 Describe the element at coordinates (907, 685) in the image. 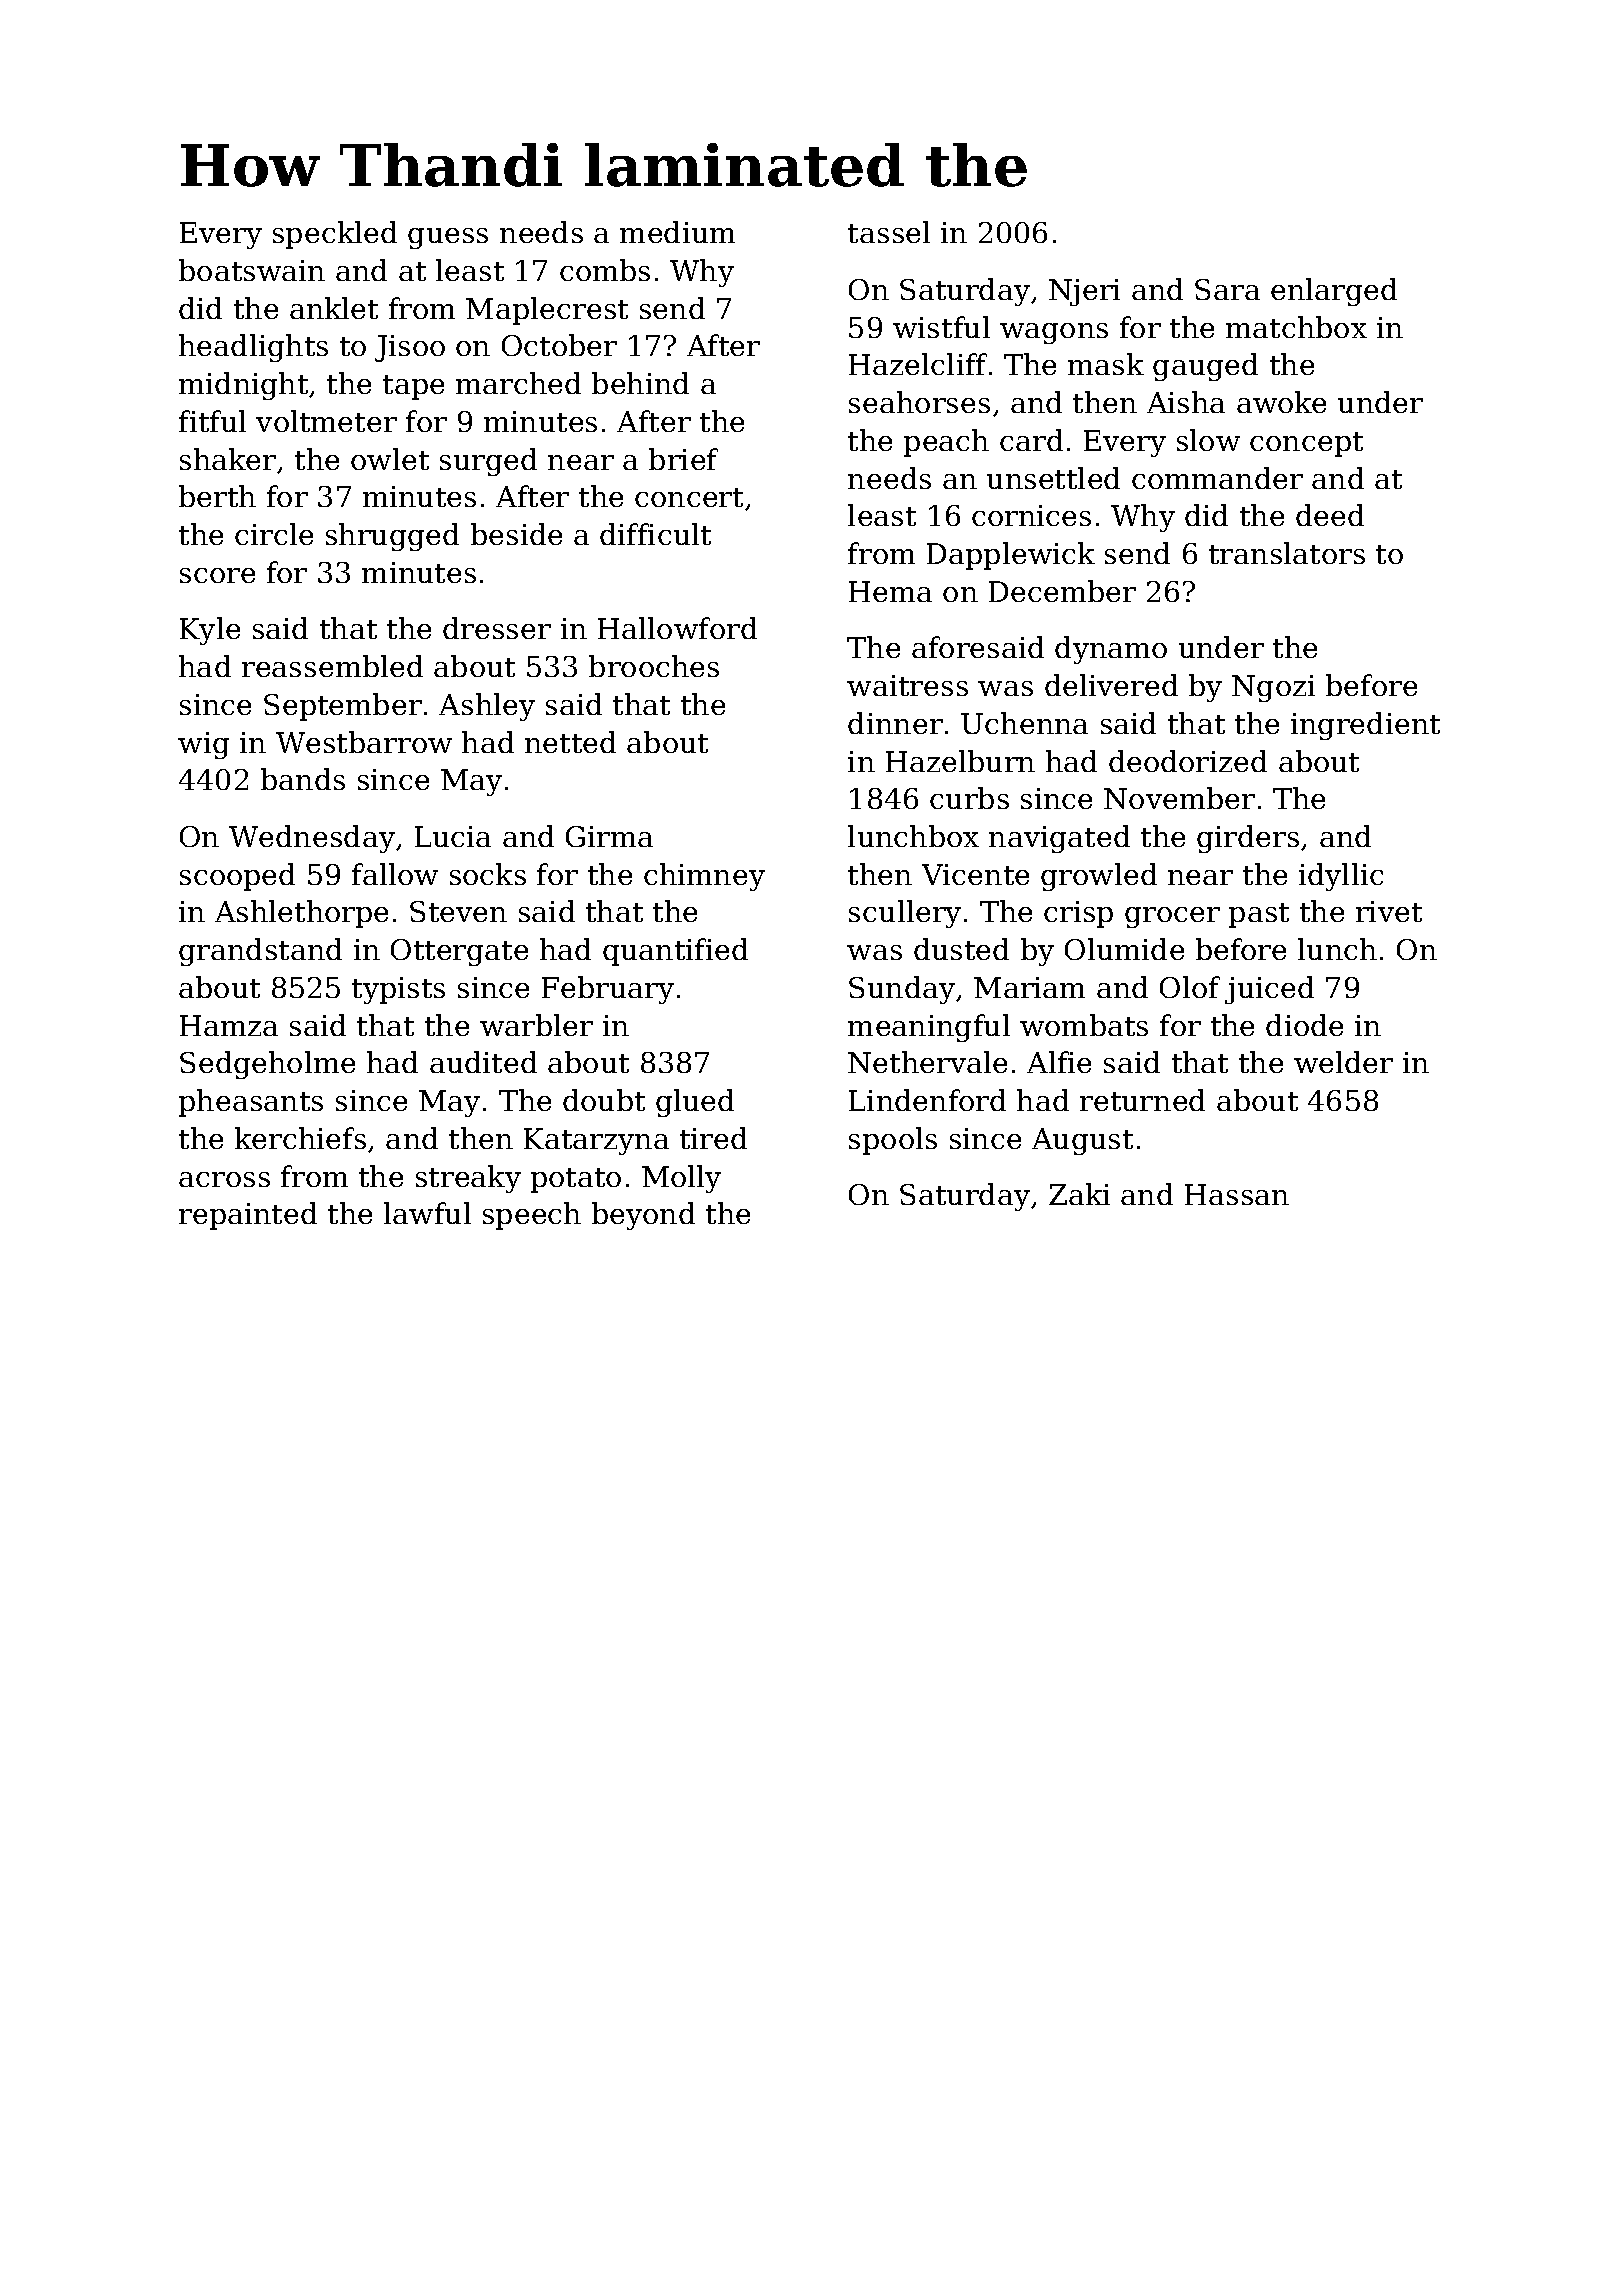

I see `waitress` at that location.
